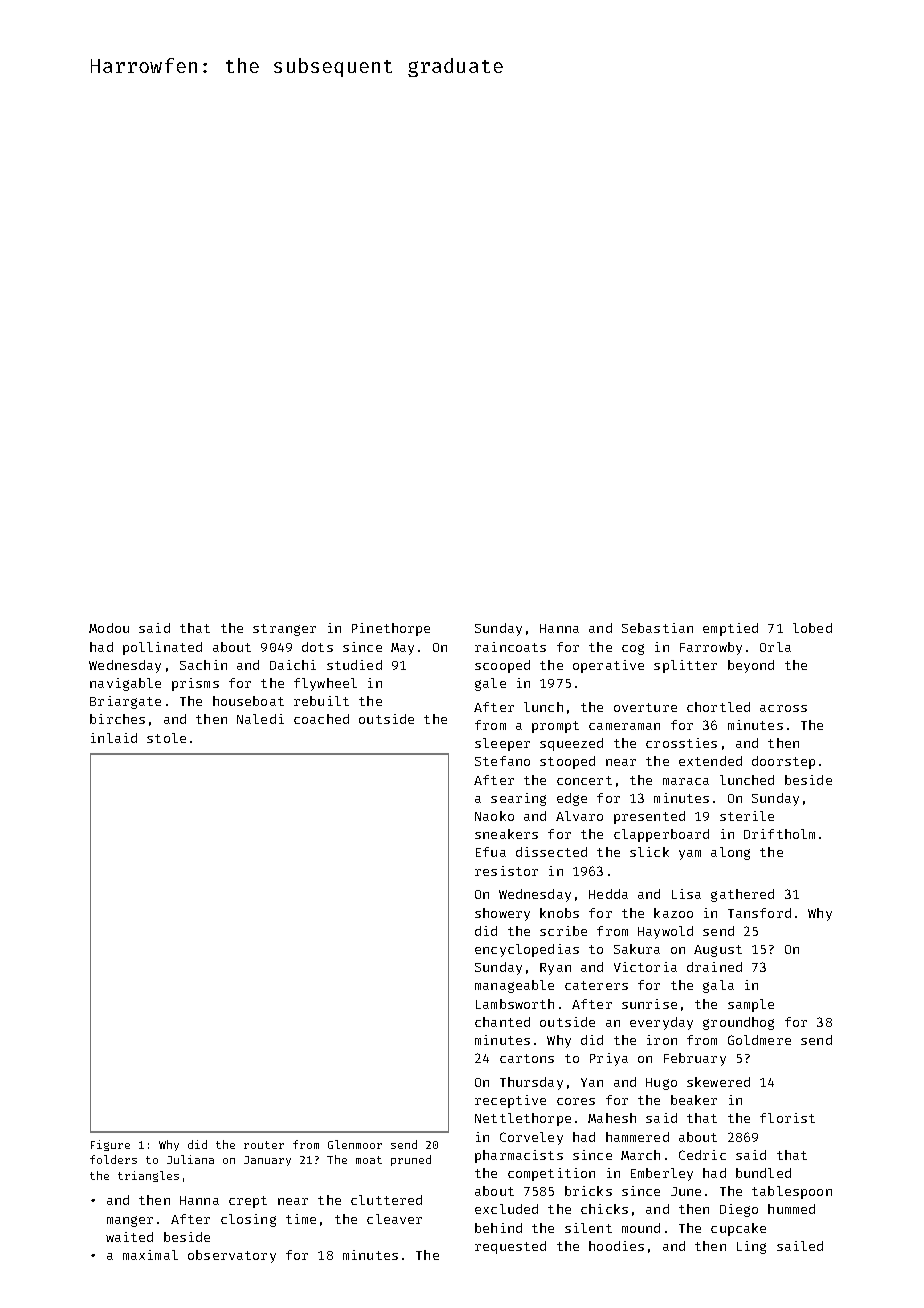 This image has height=1308, width=924. What do you see at coordinates (514, 986) in the image?
I see `manageable` at bounding box center [514, 986].
